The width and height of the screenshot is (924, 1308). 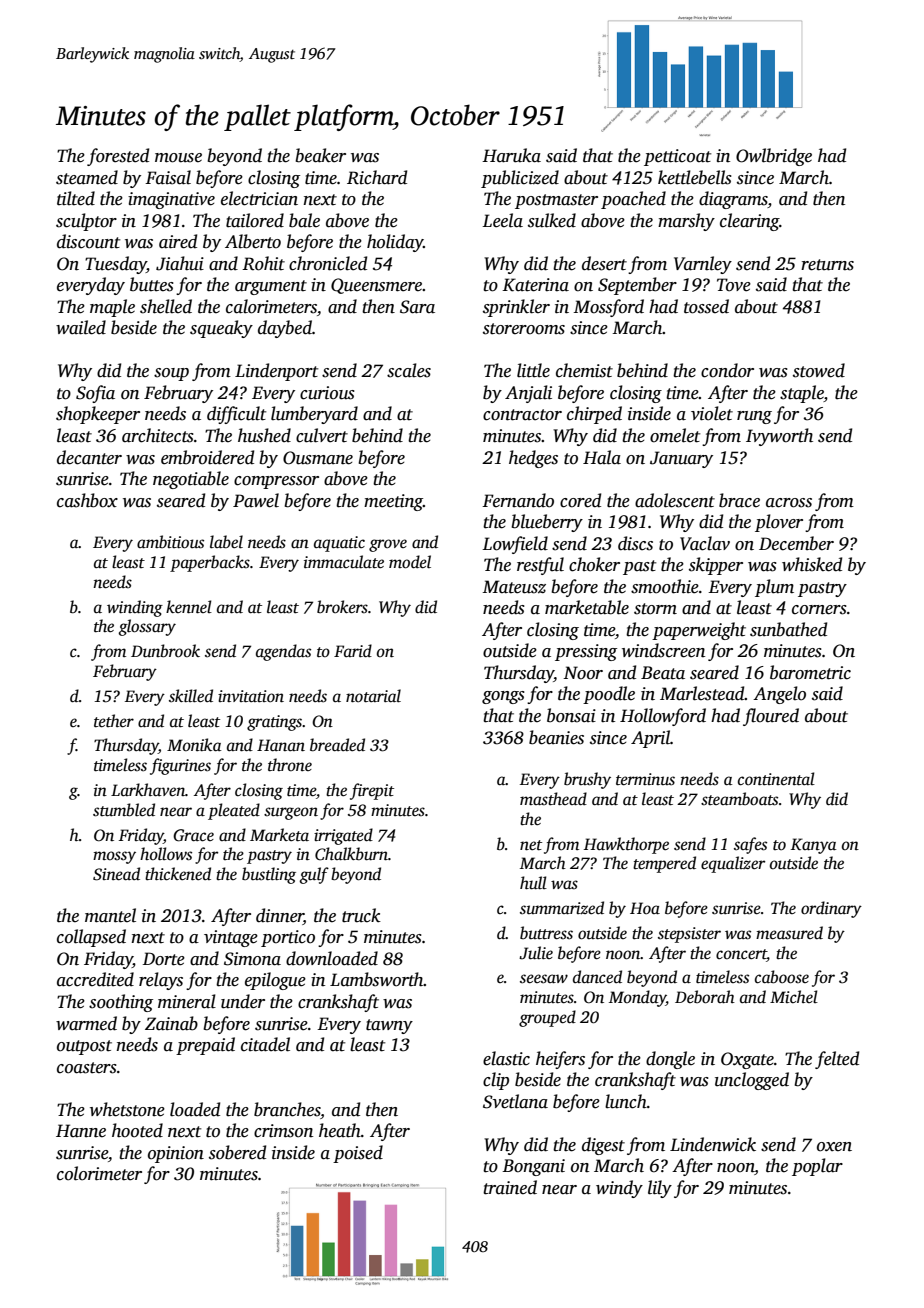 I want to click on Richard, so click(x=377, y=177).
